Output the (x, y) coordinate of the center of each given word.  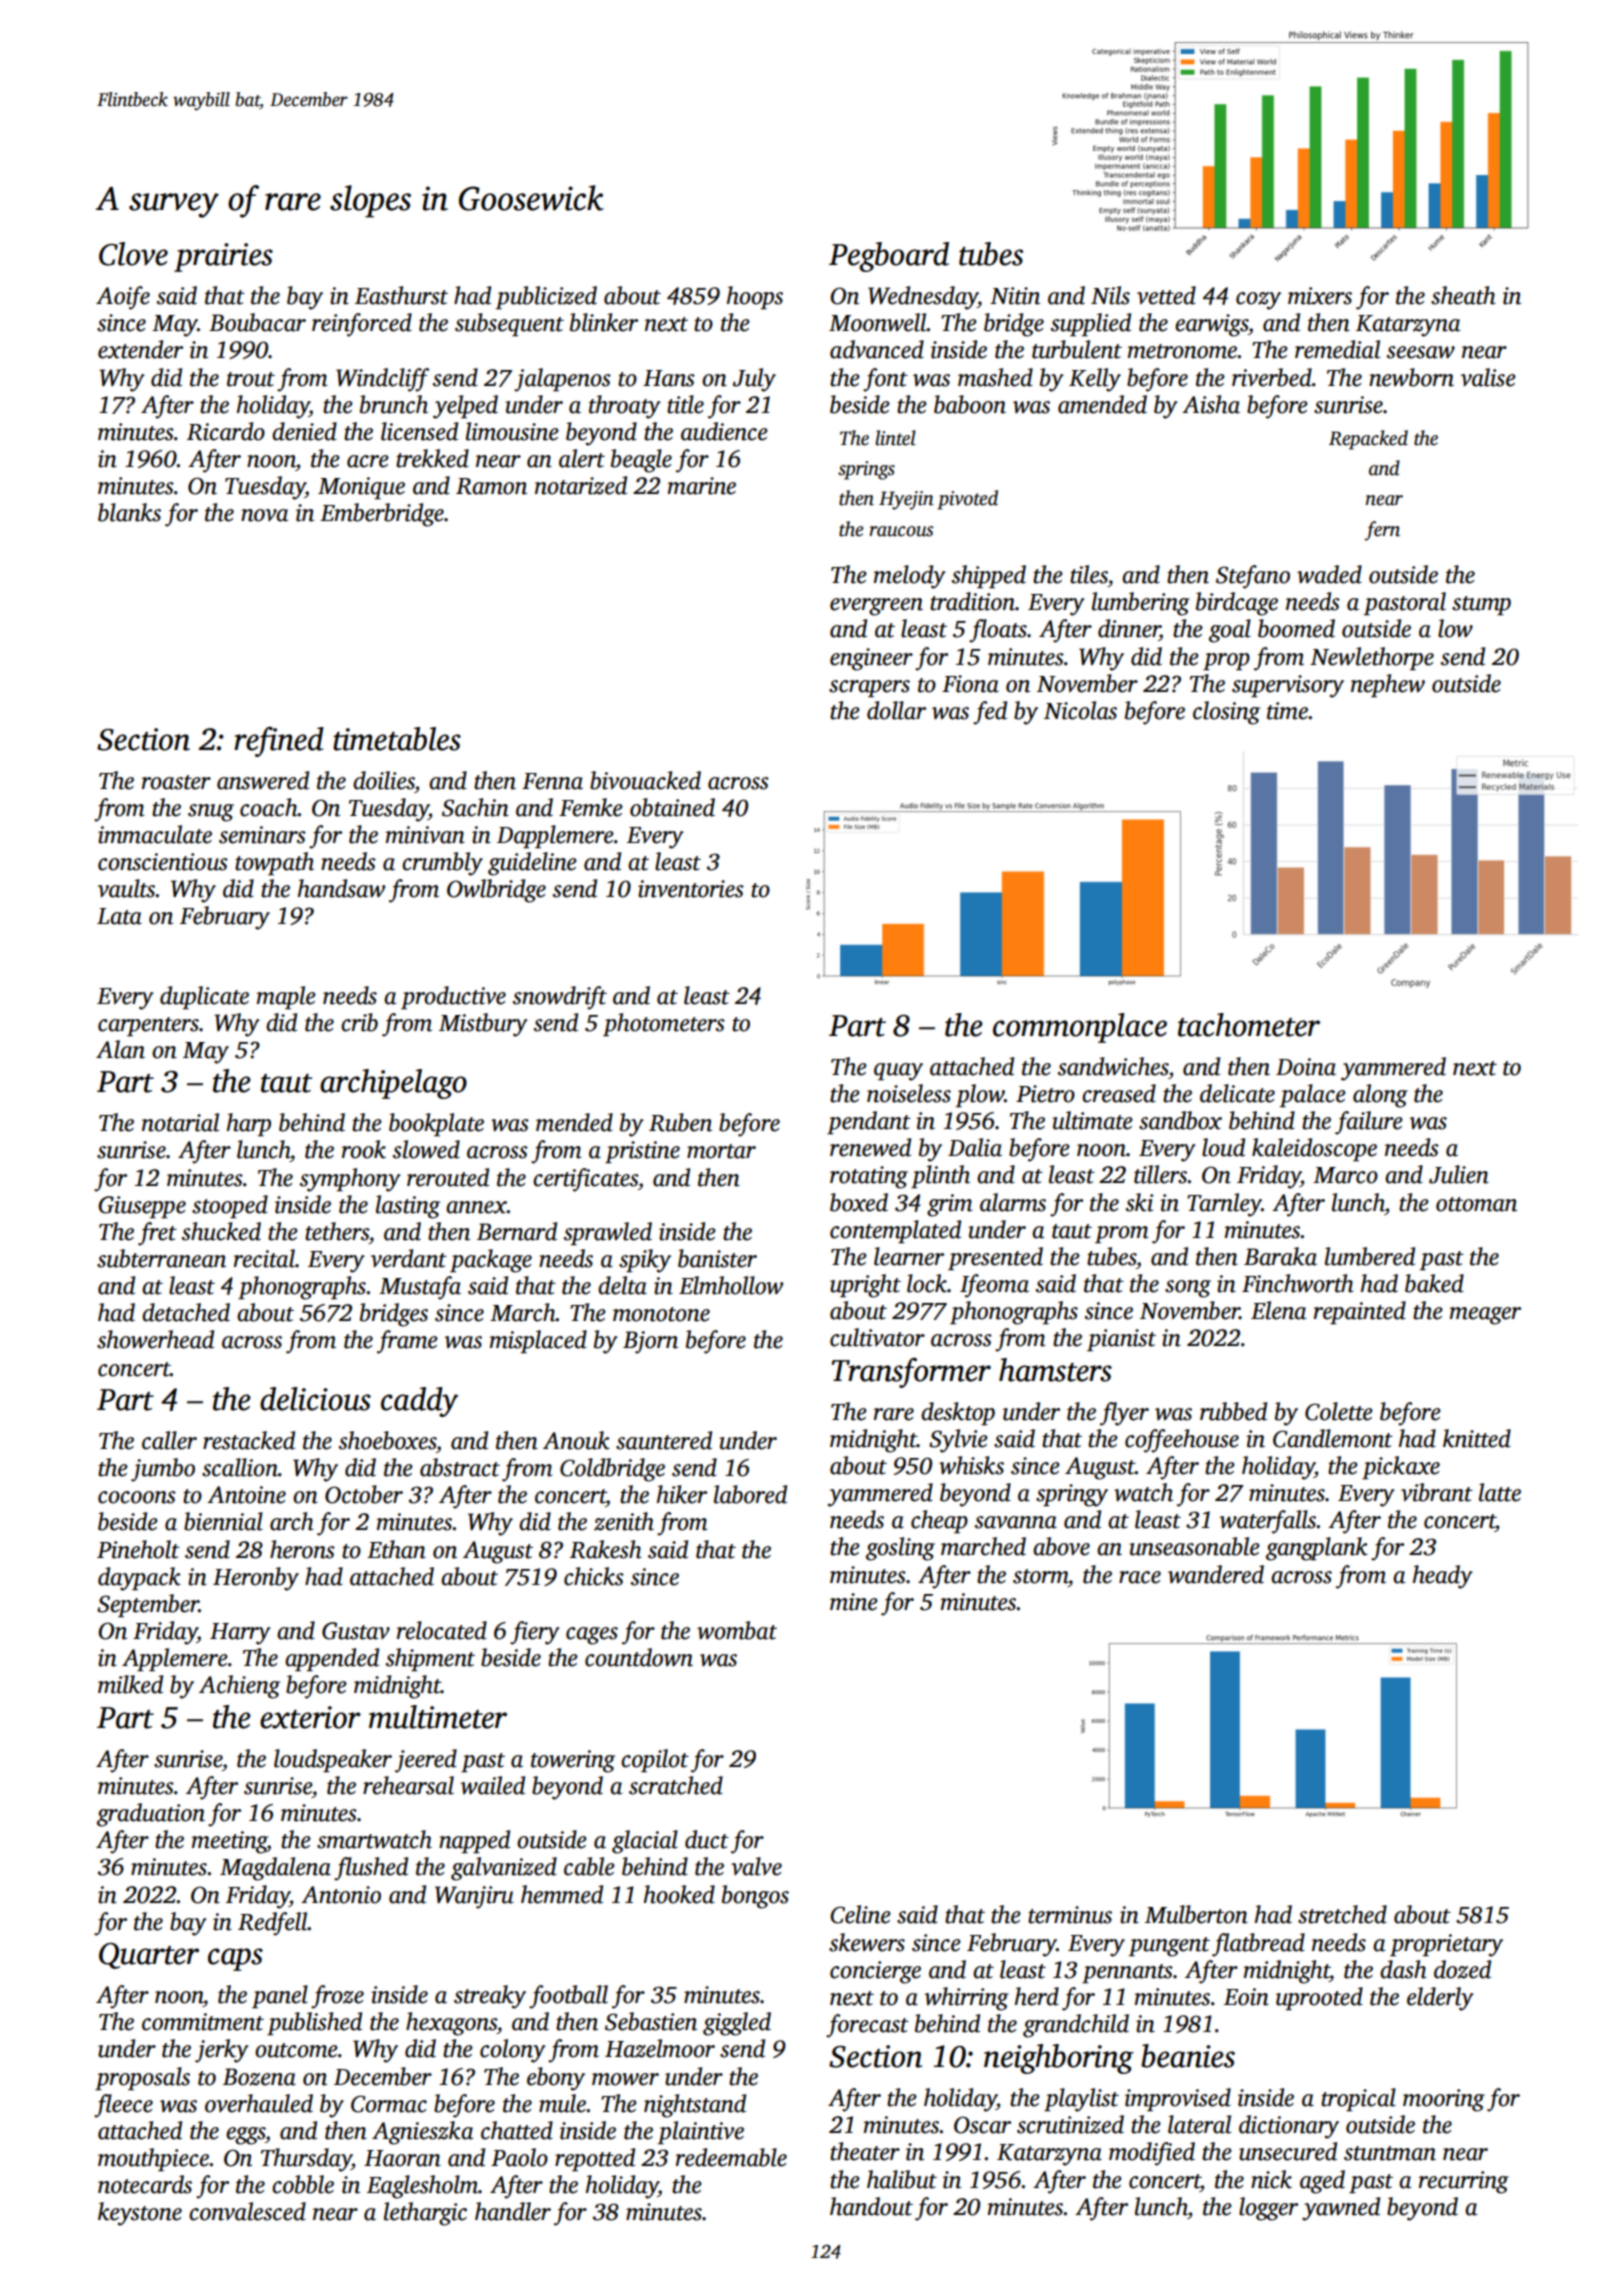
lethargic (425, 2214)
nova (264, 515)
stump (1481, 605)
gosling (900, 1549)
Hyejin (906, 500)
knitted (1477, 1438)
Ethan (396, 1549)
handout (871, 2206)
